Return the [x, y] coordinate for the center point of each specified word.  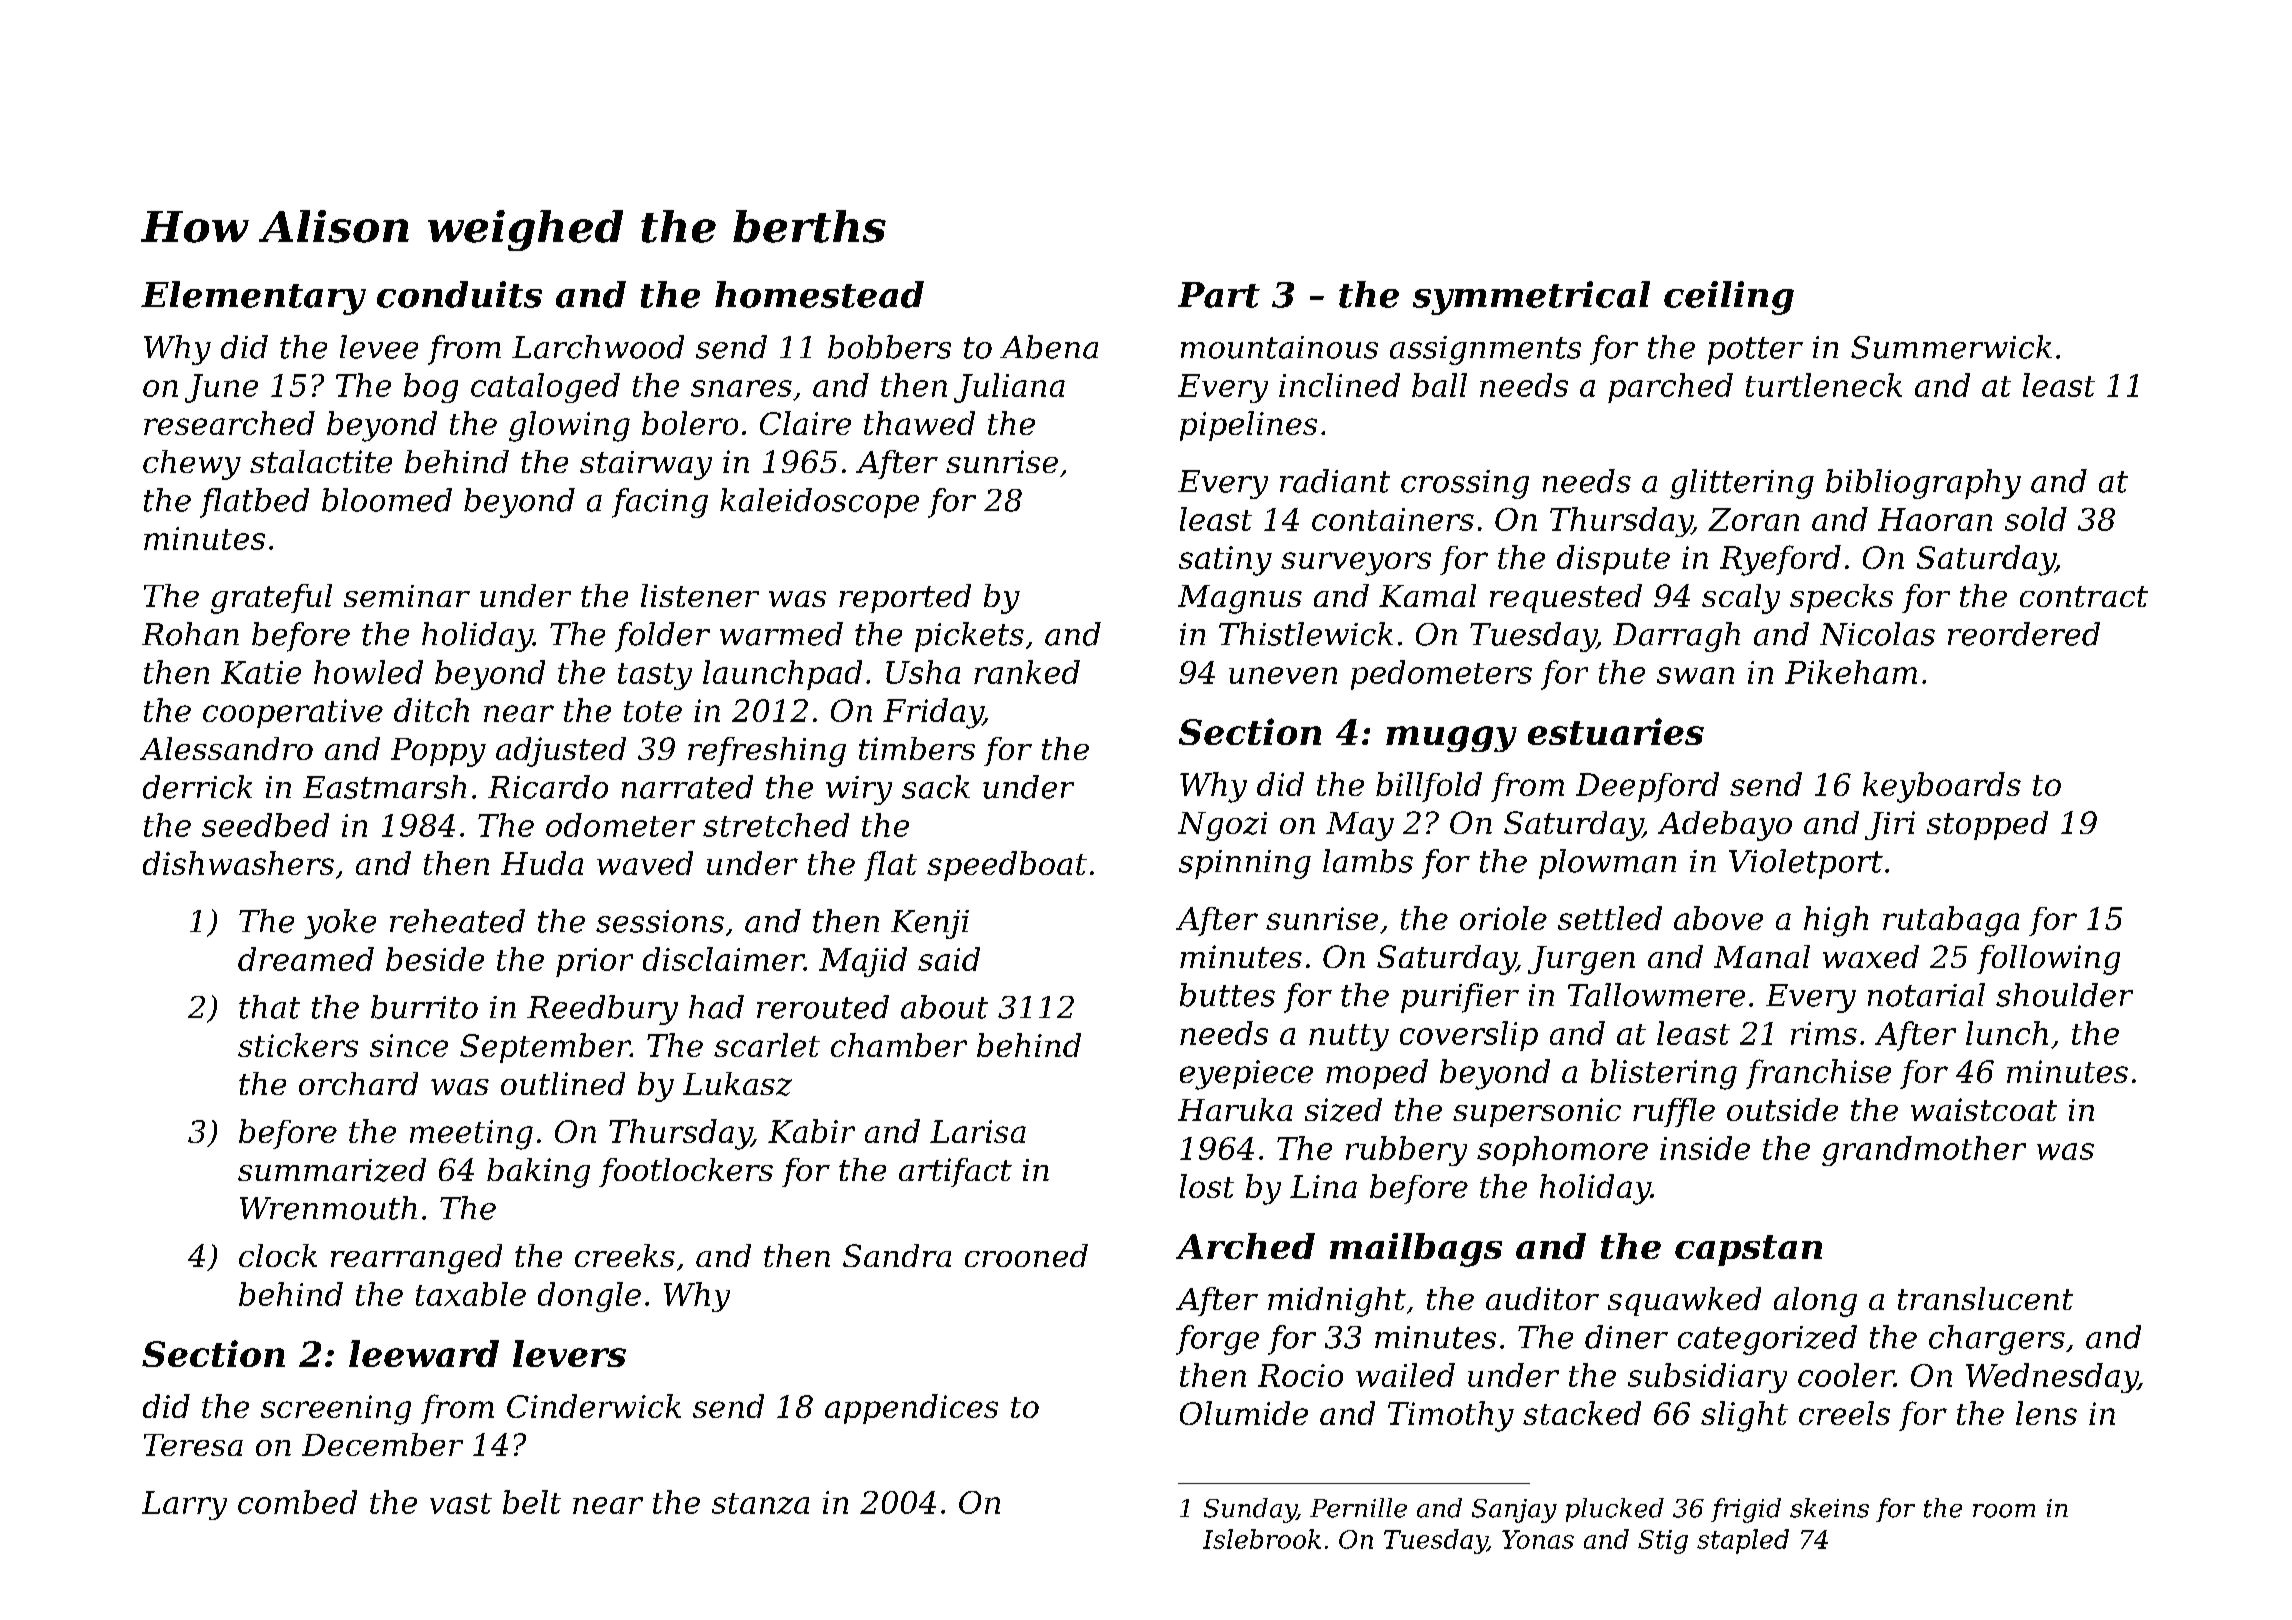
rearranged [416, 1259]
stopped [1987, 825]
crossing [1465, 484]
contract [2084, 596]
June [221, 388]
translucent [1985, 1298]
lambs [1368, 861]
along [1815, 1302]
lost [1207, 1186]
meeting [471, 1135]
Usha [923, 672]
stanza [760, 1503]
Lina [1323, 1186]
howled [368, 672]
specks [1841, 598]
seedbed [265, 825]
